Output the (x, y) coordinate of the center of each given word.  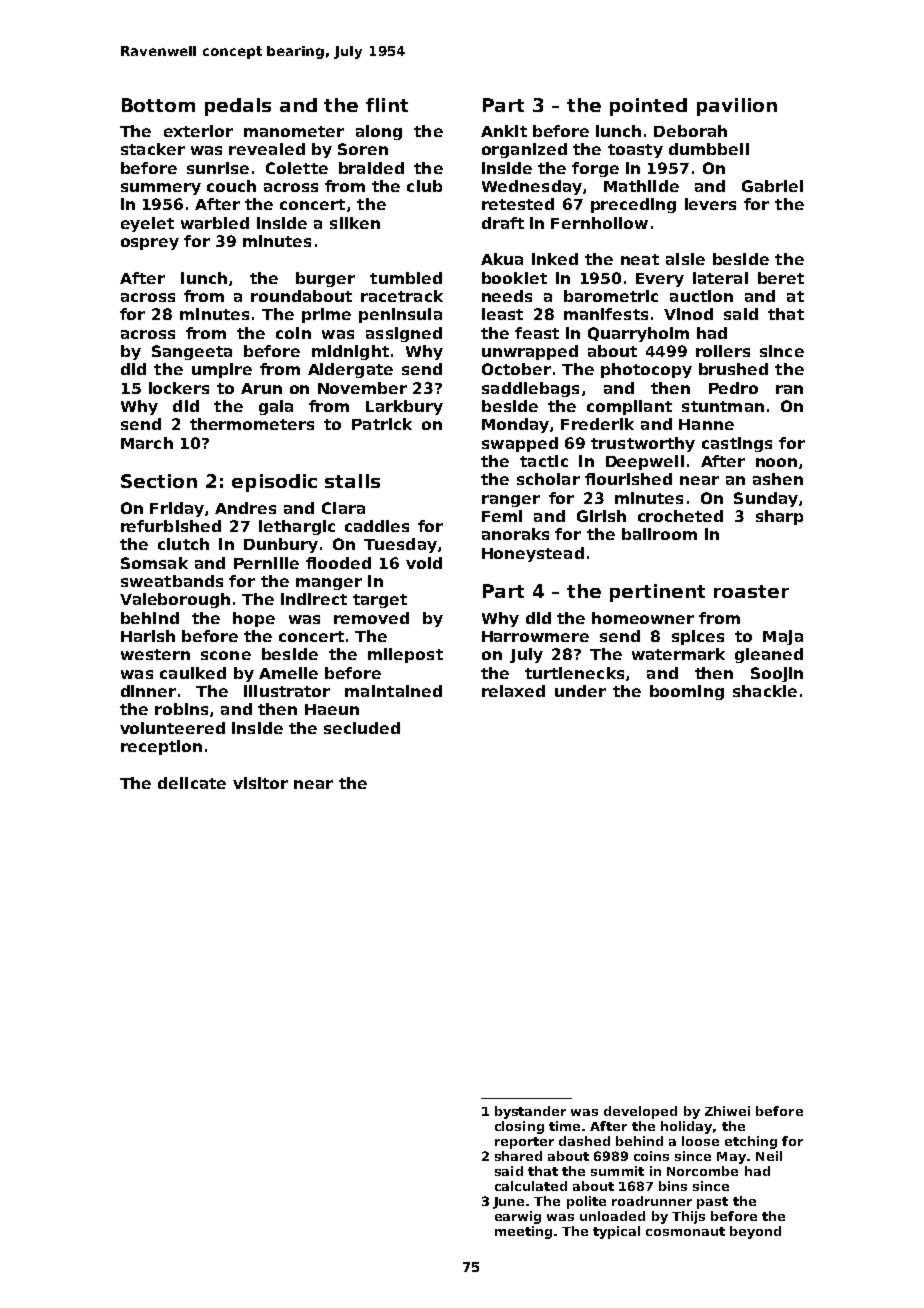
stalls (352, 481)
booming (687, 692)
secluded (362, 728)
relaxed (513, 691)
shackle (765, 691)
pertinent (657, 593)
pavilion (737, 107)
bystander (530, 1112)
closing (519, 1127)
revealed (267, 149)
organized (524, 150)
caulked (193, 673)
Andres (245, 508)
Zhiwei (727, 1111)
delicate (192, 783)
